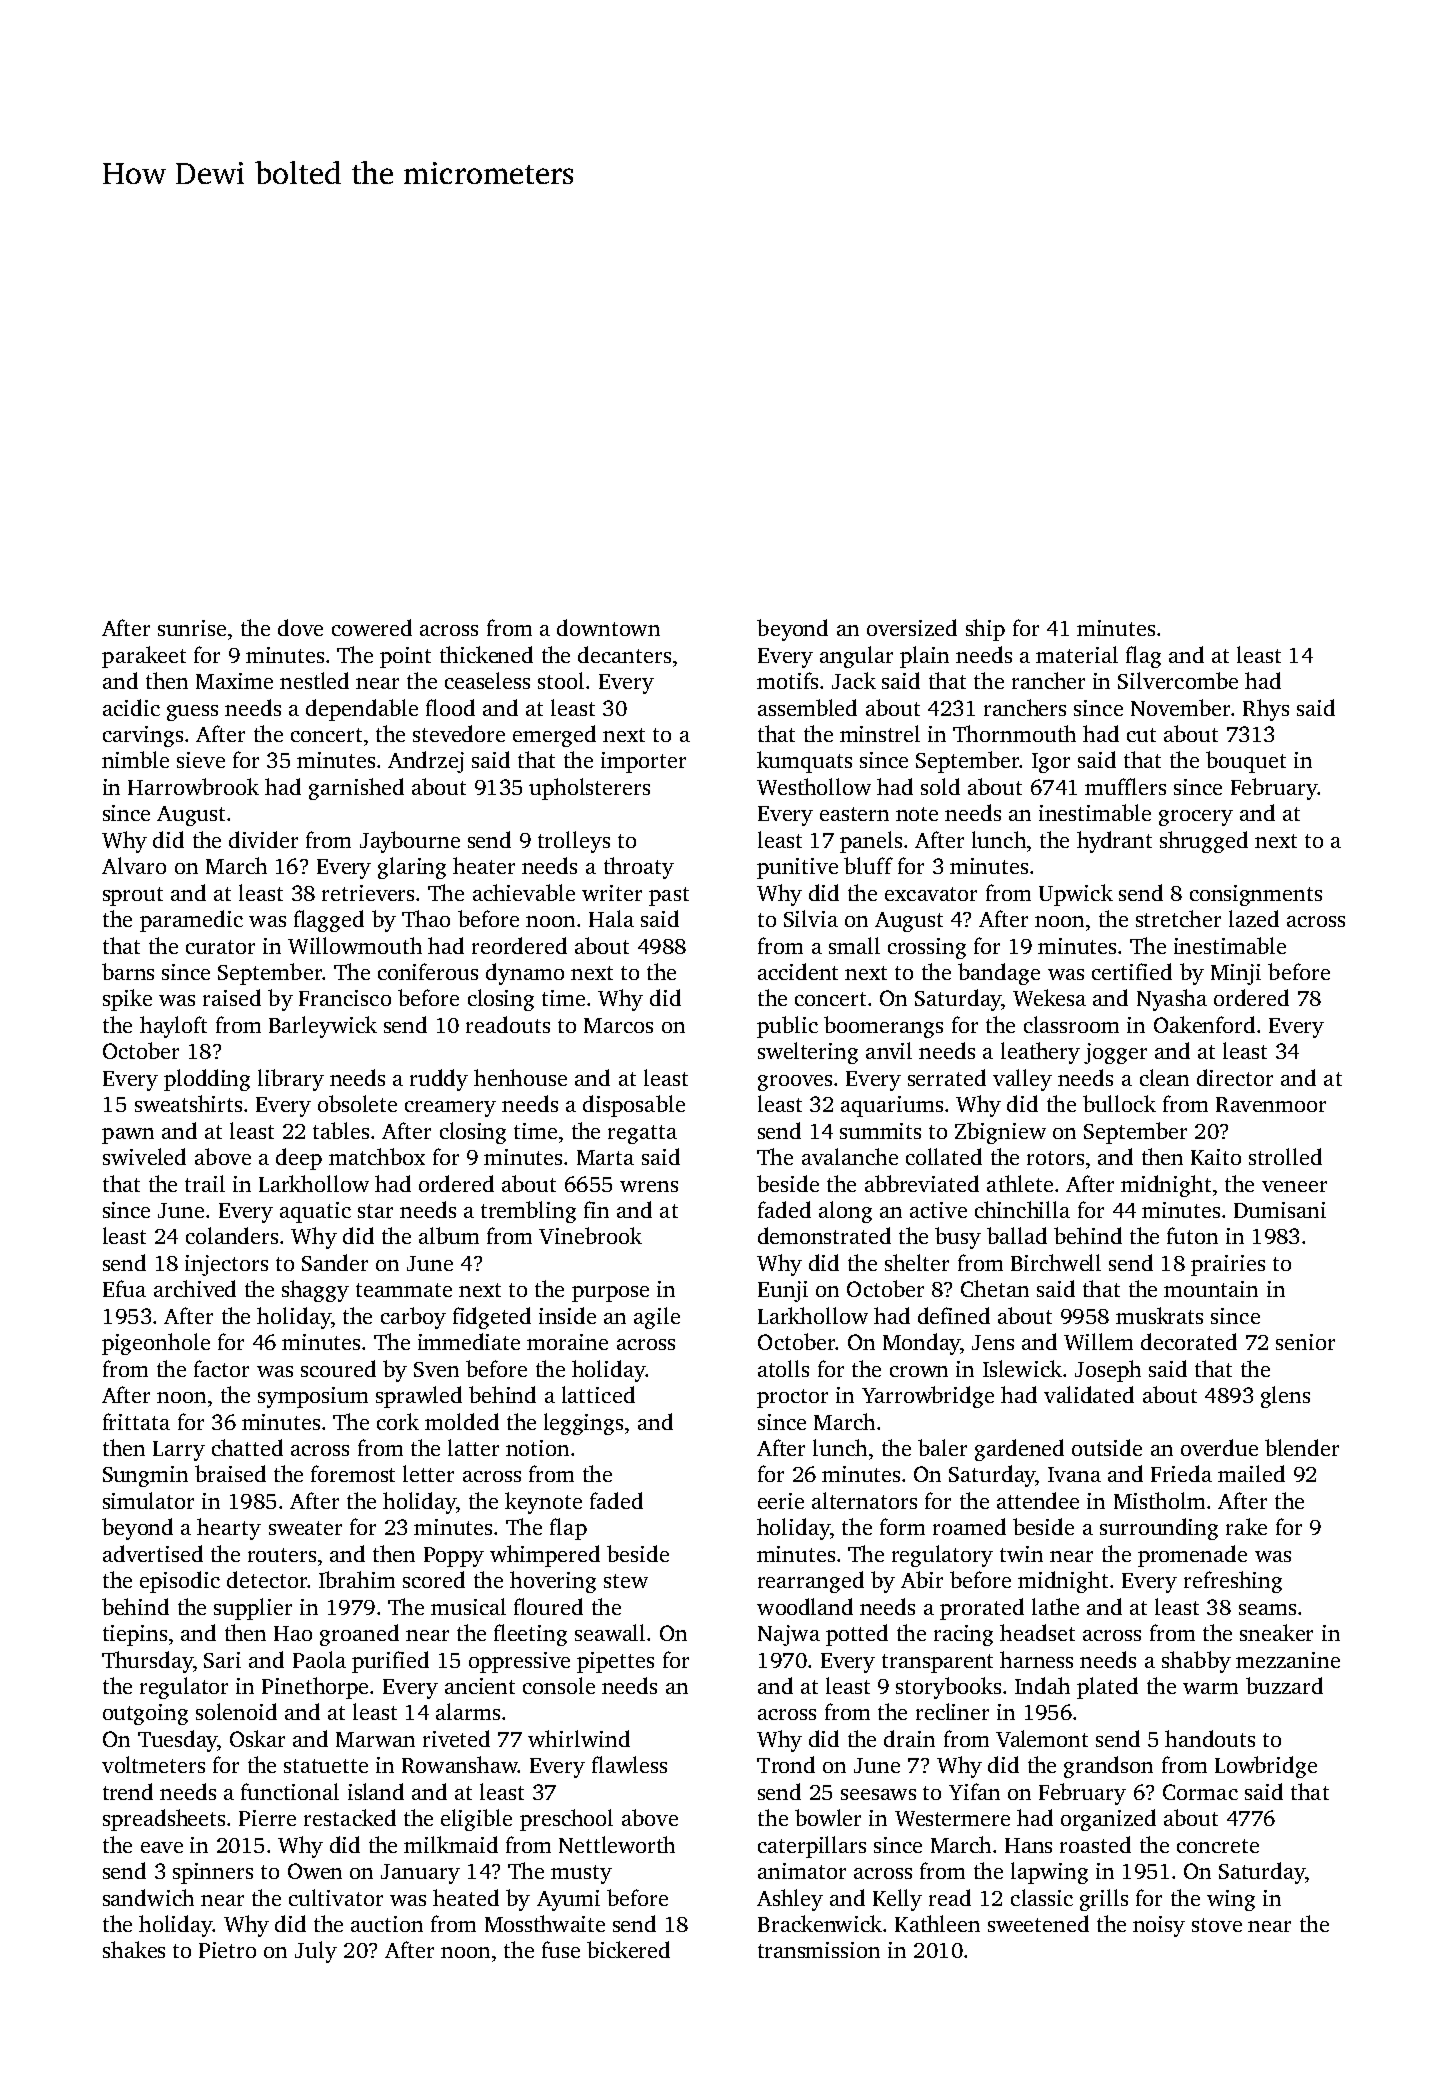  What do you see at coordinates (1217, 1925) in the image?
I see `stove` at bounding box center [1217, 1925].
